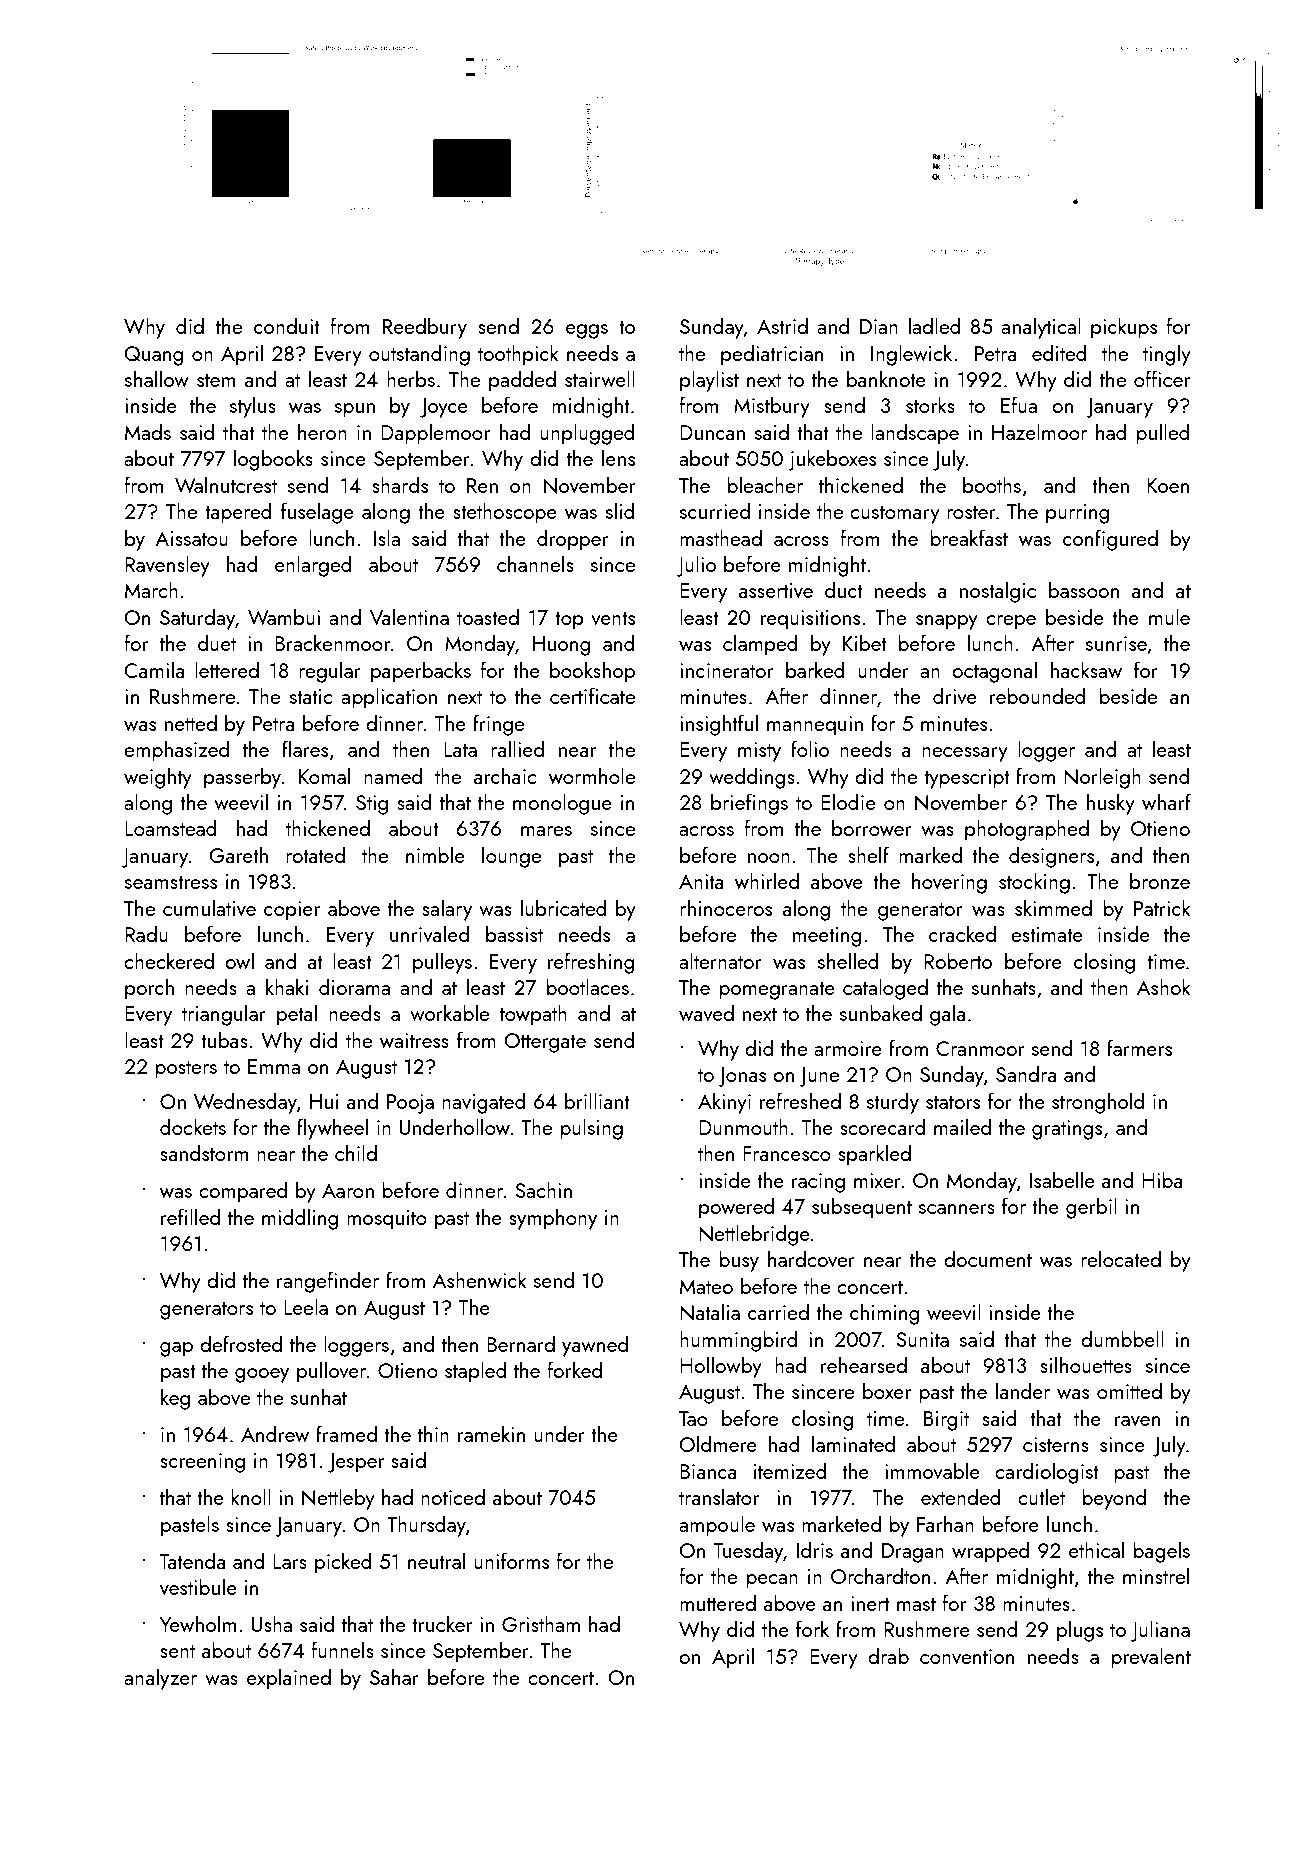 The width and height of the image is (1315, 1859). What do you see at coordinates (387, 537) in the image?
I see `Isla` at bounding box center [387, 537].
